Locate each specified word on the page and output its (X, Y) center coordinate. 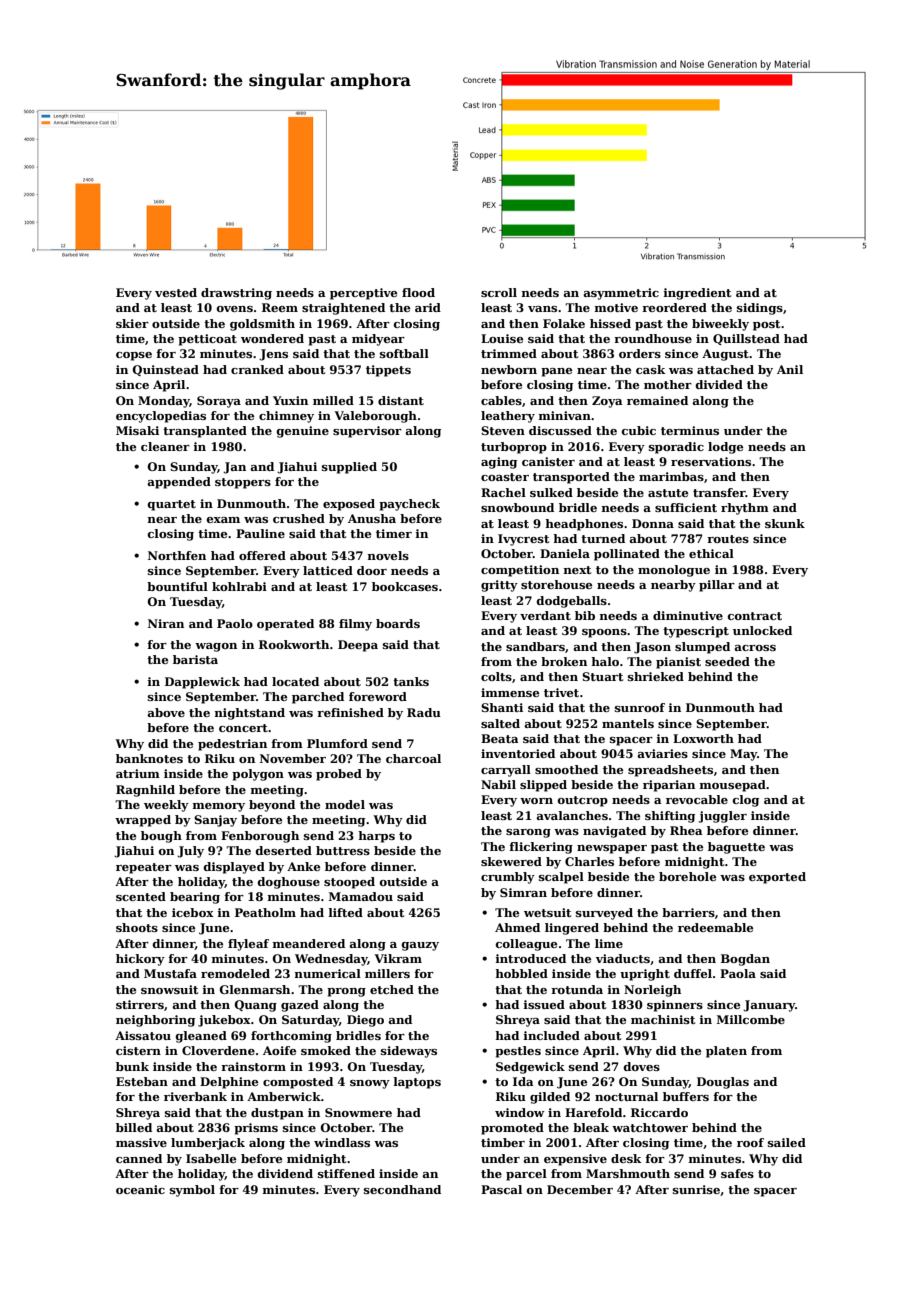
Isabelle (211, 1158)
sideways (409, 1052)
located (295, 681)
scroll (499, 292)
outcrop (583, 801)
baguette (736, 848)
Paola (738, 973)
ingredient (697, 294)
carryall (506, 771)
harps (376, 837)
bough (161, 837)
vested (176, 292)
